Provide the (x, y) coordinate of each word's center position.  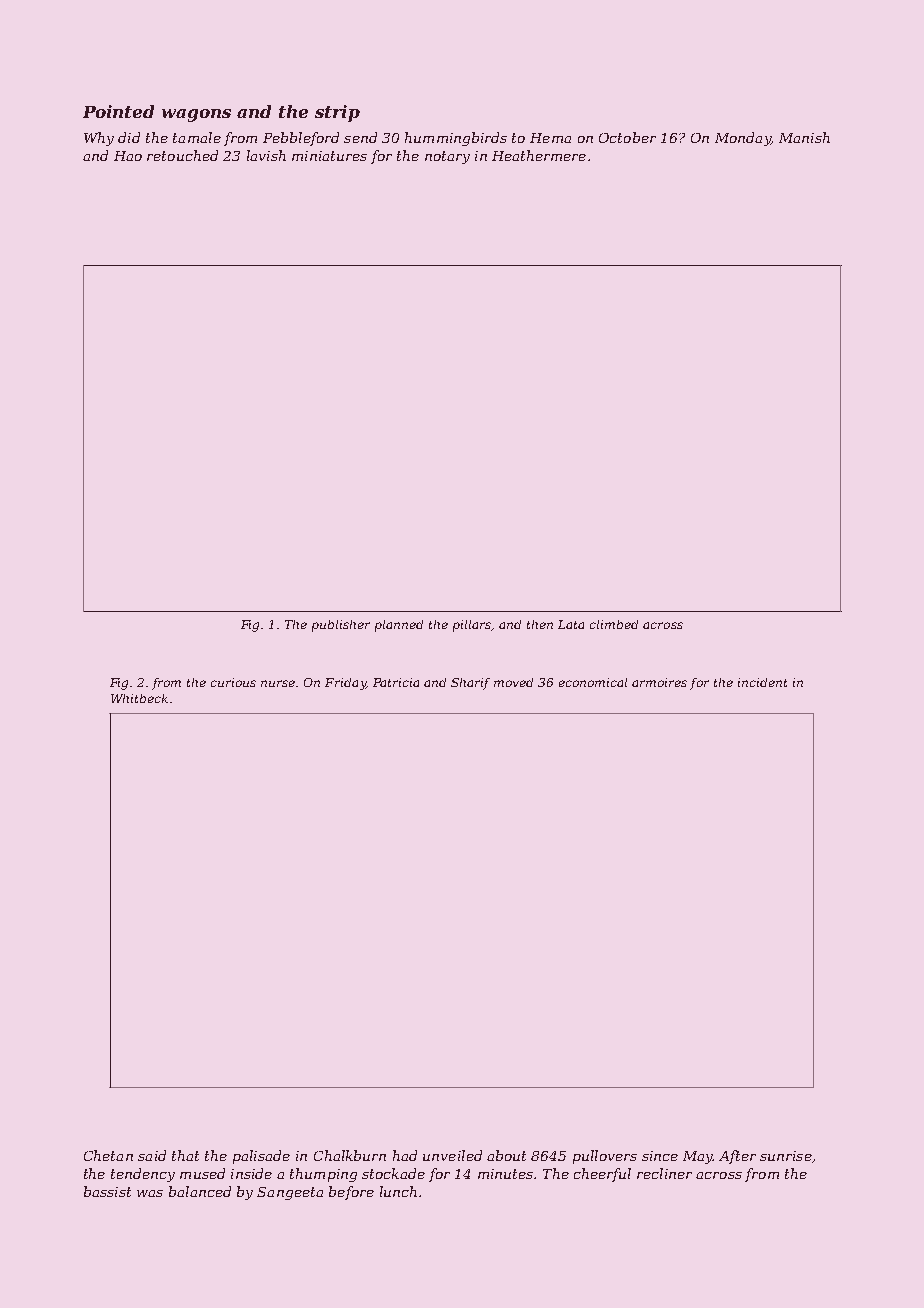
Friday (345, 684)
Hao (128, 156)
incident (762, 682)
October (627, 137)
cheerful (602, 1175)
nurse (279, 683)
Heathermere (539, 155)
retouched (182, 155)
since (660, 1156)
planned (399, 626)
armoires (659, 682)
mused (202, 1173)
